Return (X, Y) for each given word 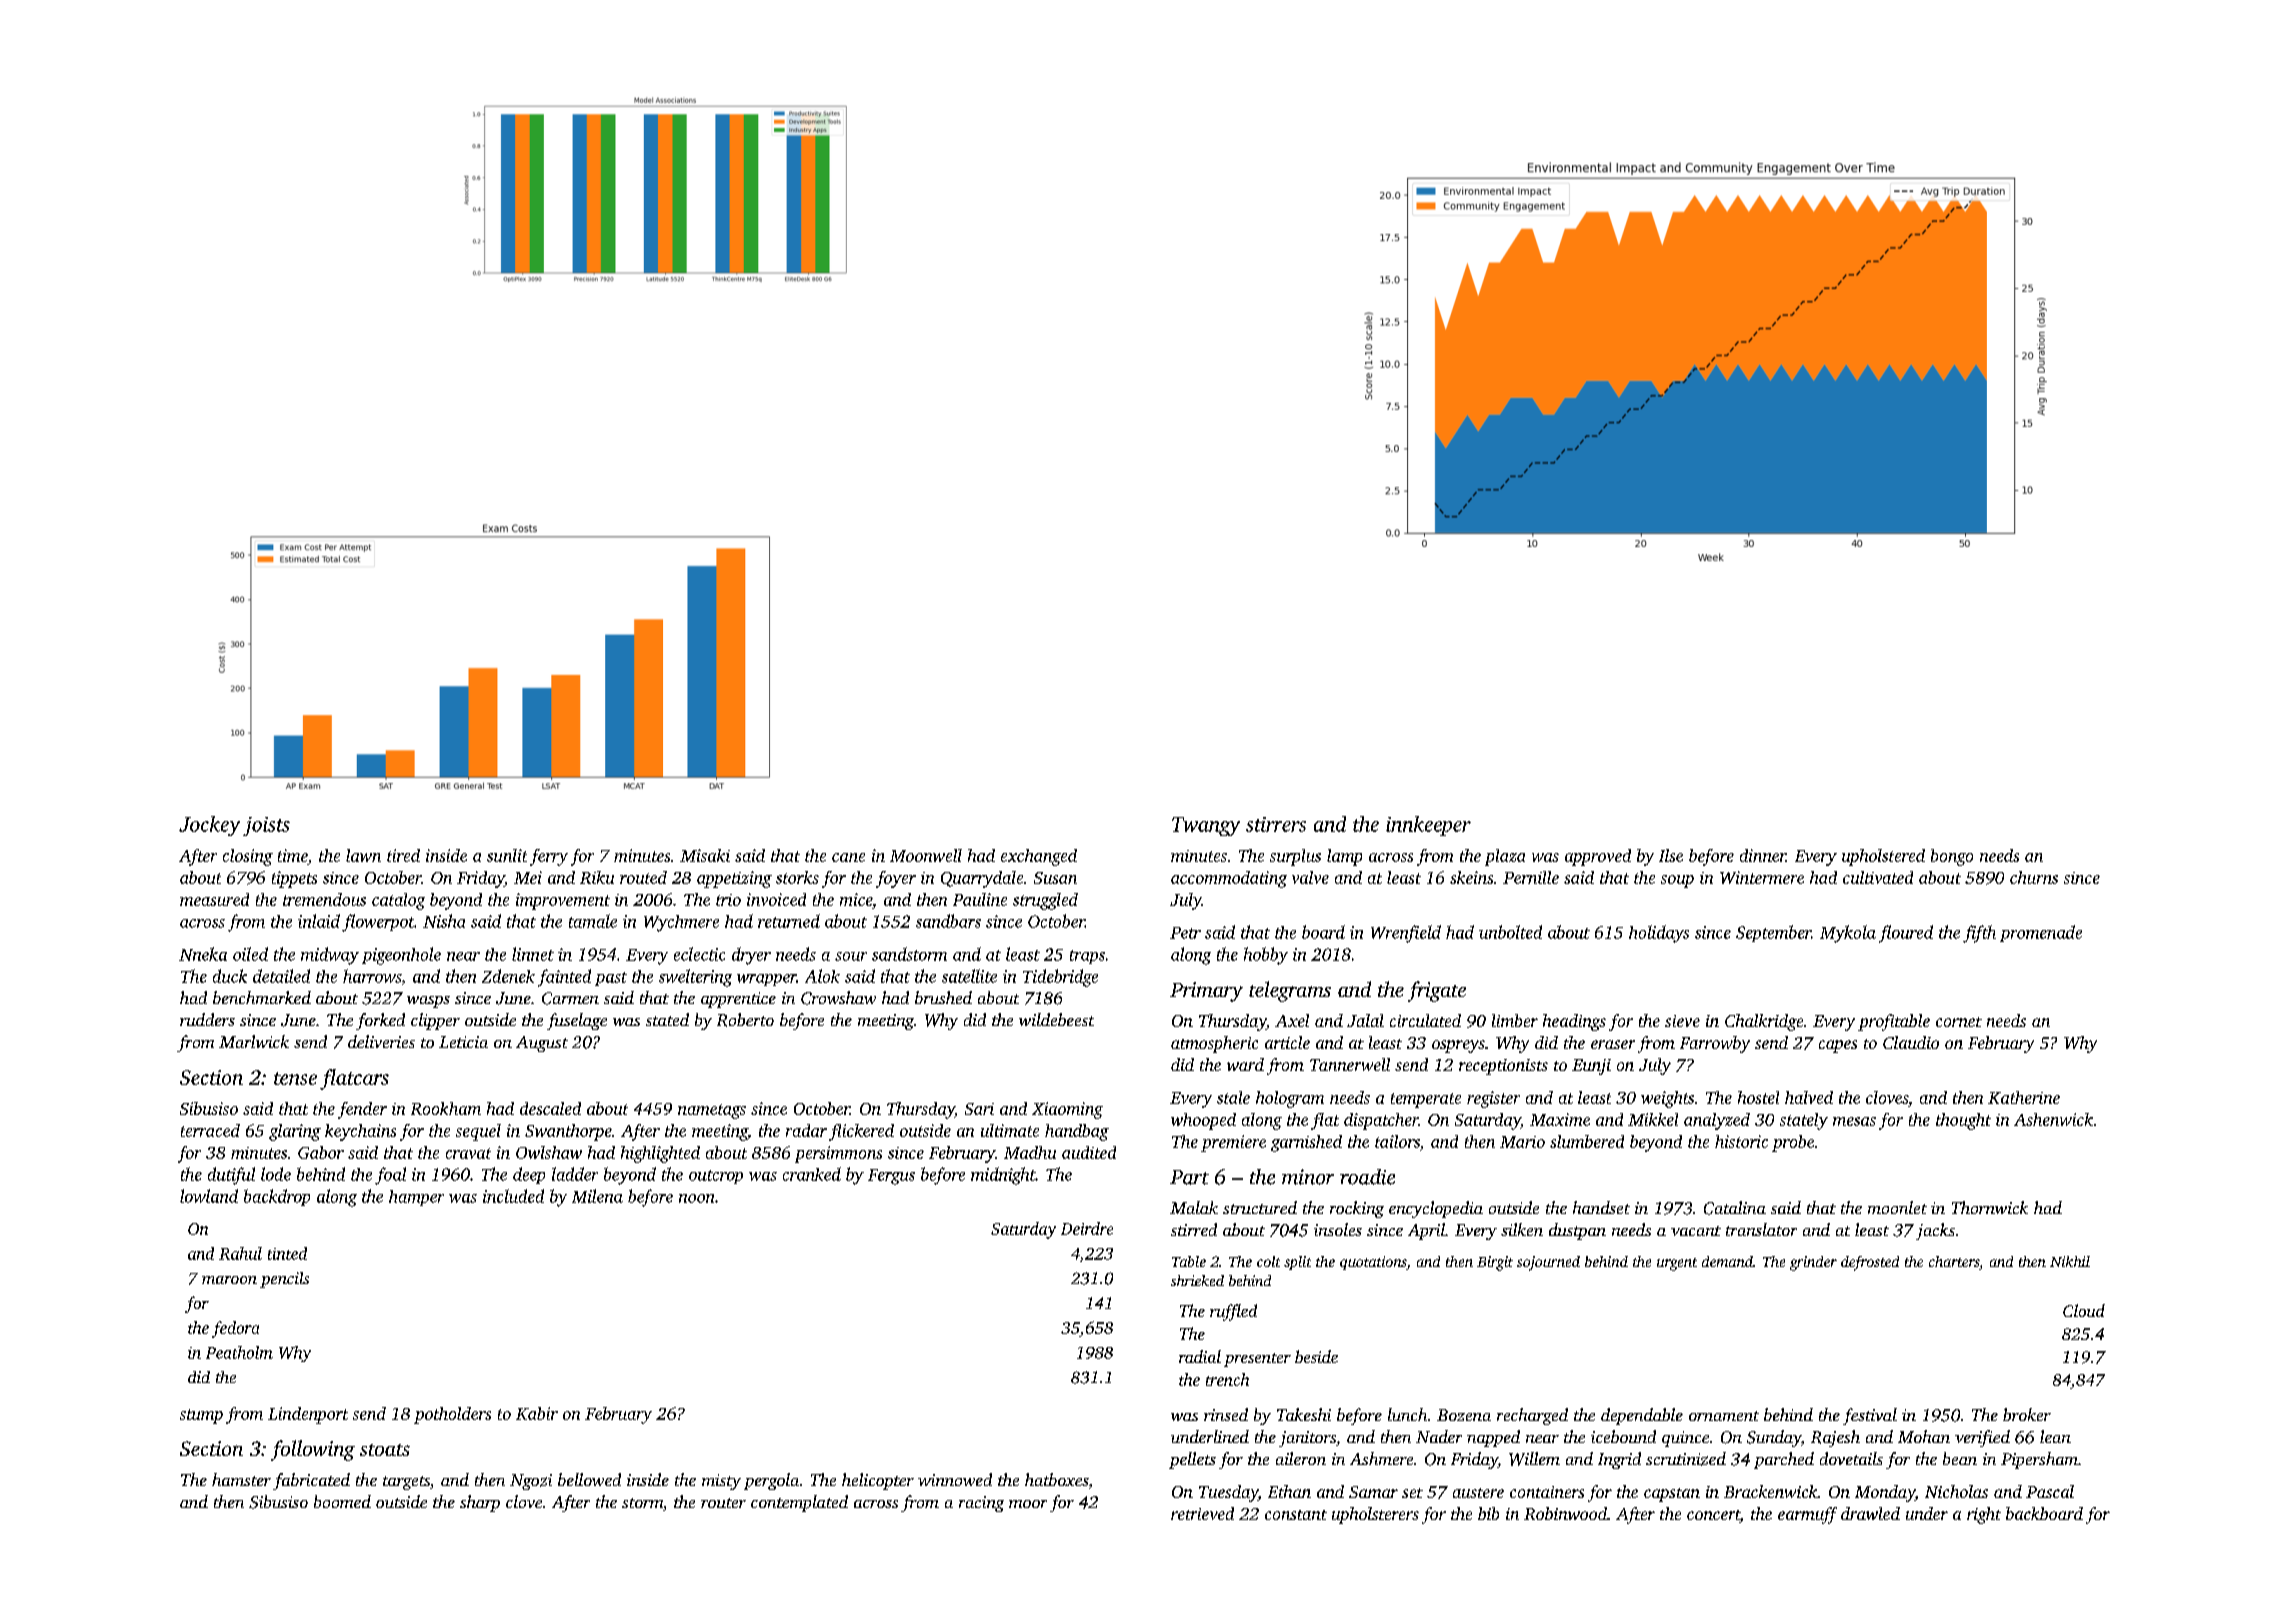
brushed (943, 997)
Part (1189, 1177)
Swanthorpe (568, 1132)
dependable (1642, 1416)
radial (1200, 1356)
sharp (480, 1503)
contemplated (799, 1503)
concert (1713, 1516)
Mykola (1848, 934)
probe (1793, 1143)
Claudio (1911, 1042)
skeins (1471, 877)
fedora (235, 1329)
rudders (207, 1019)
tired (403, 855)
